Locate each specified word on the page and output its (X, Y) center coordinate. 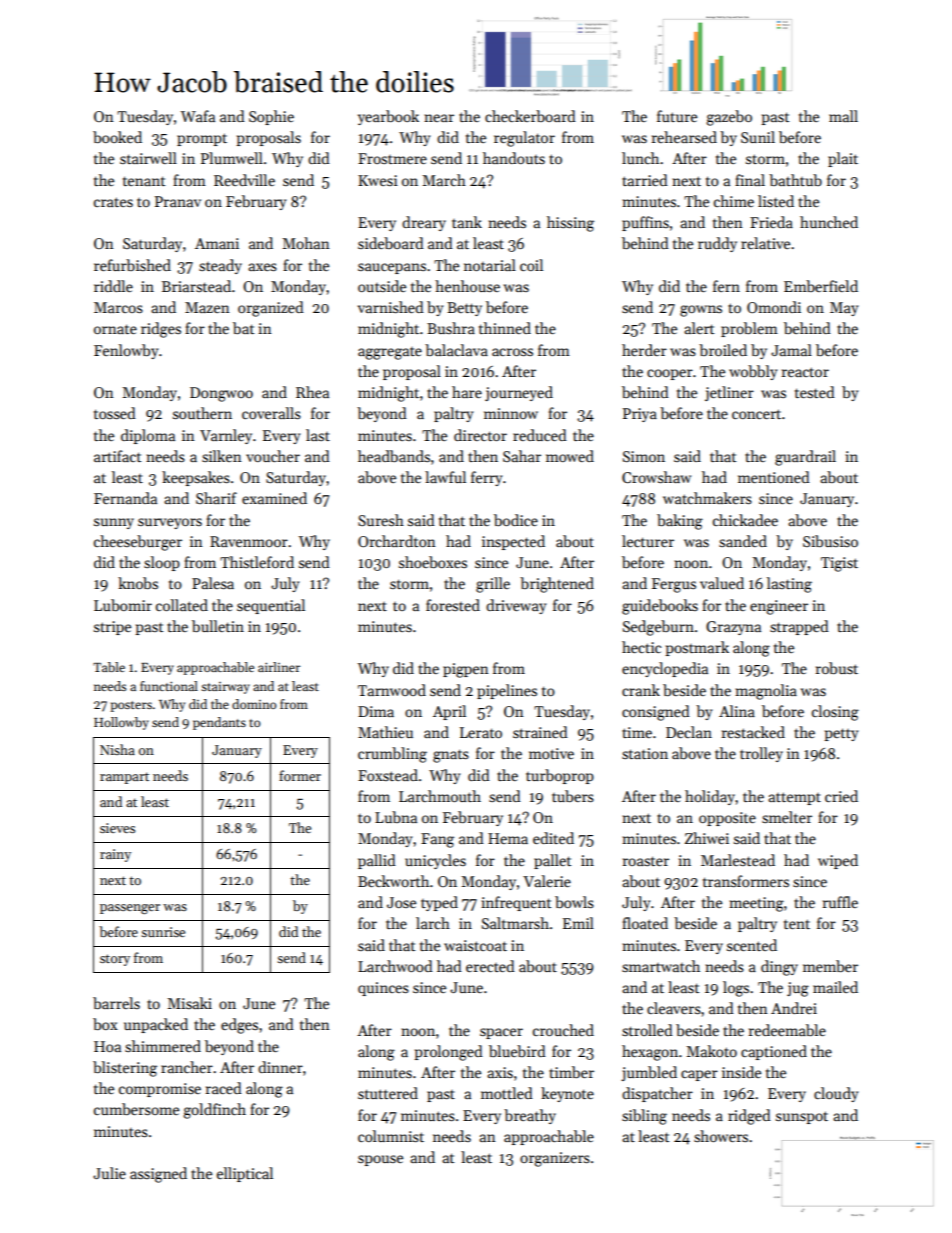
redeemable (787, 1030)
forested (453, 605)
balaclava (456, 350)
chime (734, 201)
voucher (273, 456)
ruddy (717, 244)
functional (169, 686)
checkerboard (530, 116)
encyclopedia (665, 669)
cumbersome (136, 1109)
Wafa (198, 116)
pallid (377, 861)
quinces (383, 989)
